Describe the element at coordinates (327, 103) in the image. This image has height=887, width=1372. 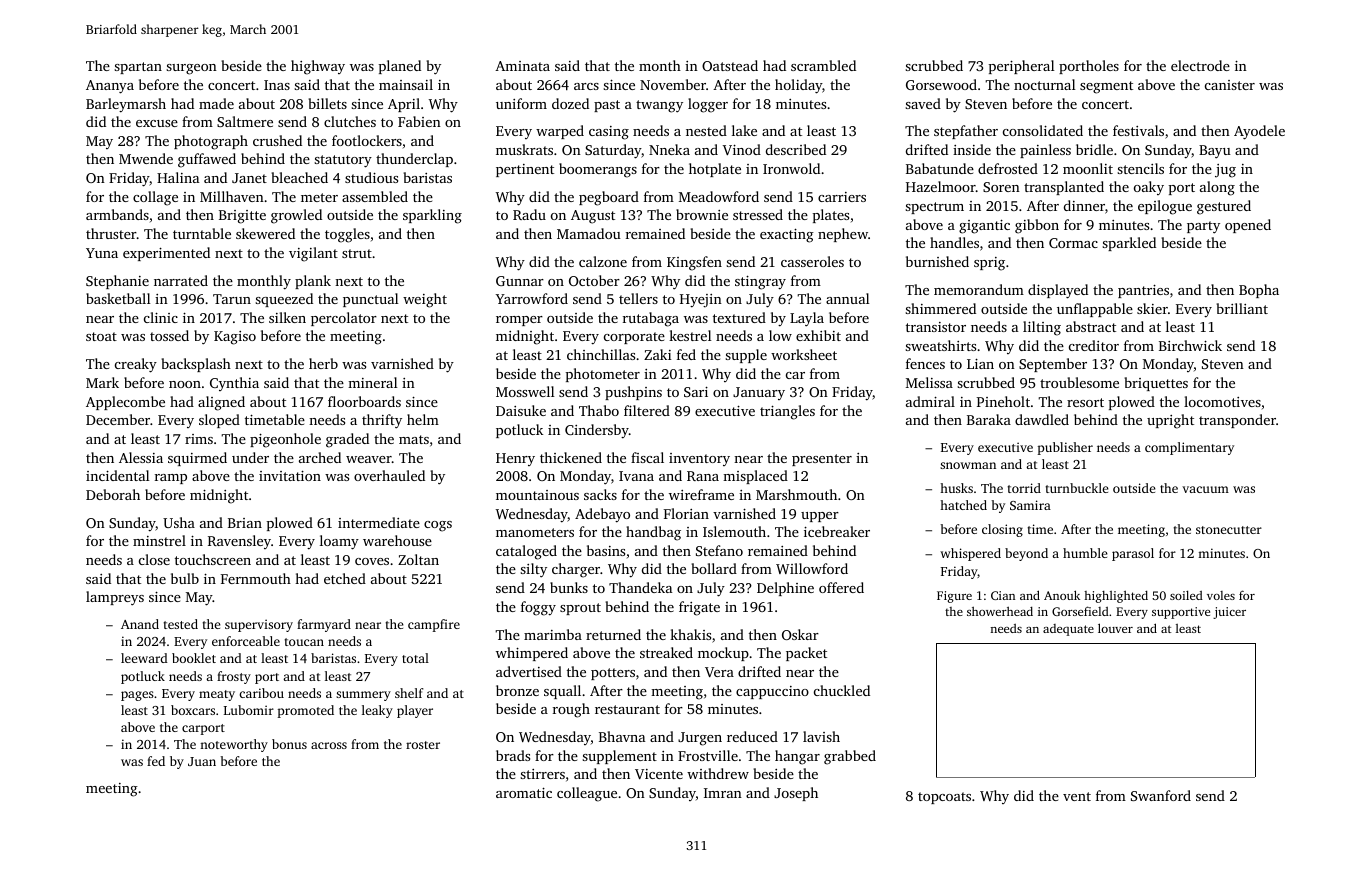
I see `billets` at that location.
